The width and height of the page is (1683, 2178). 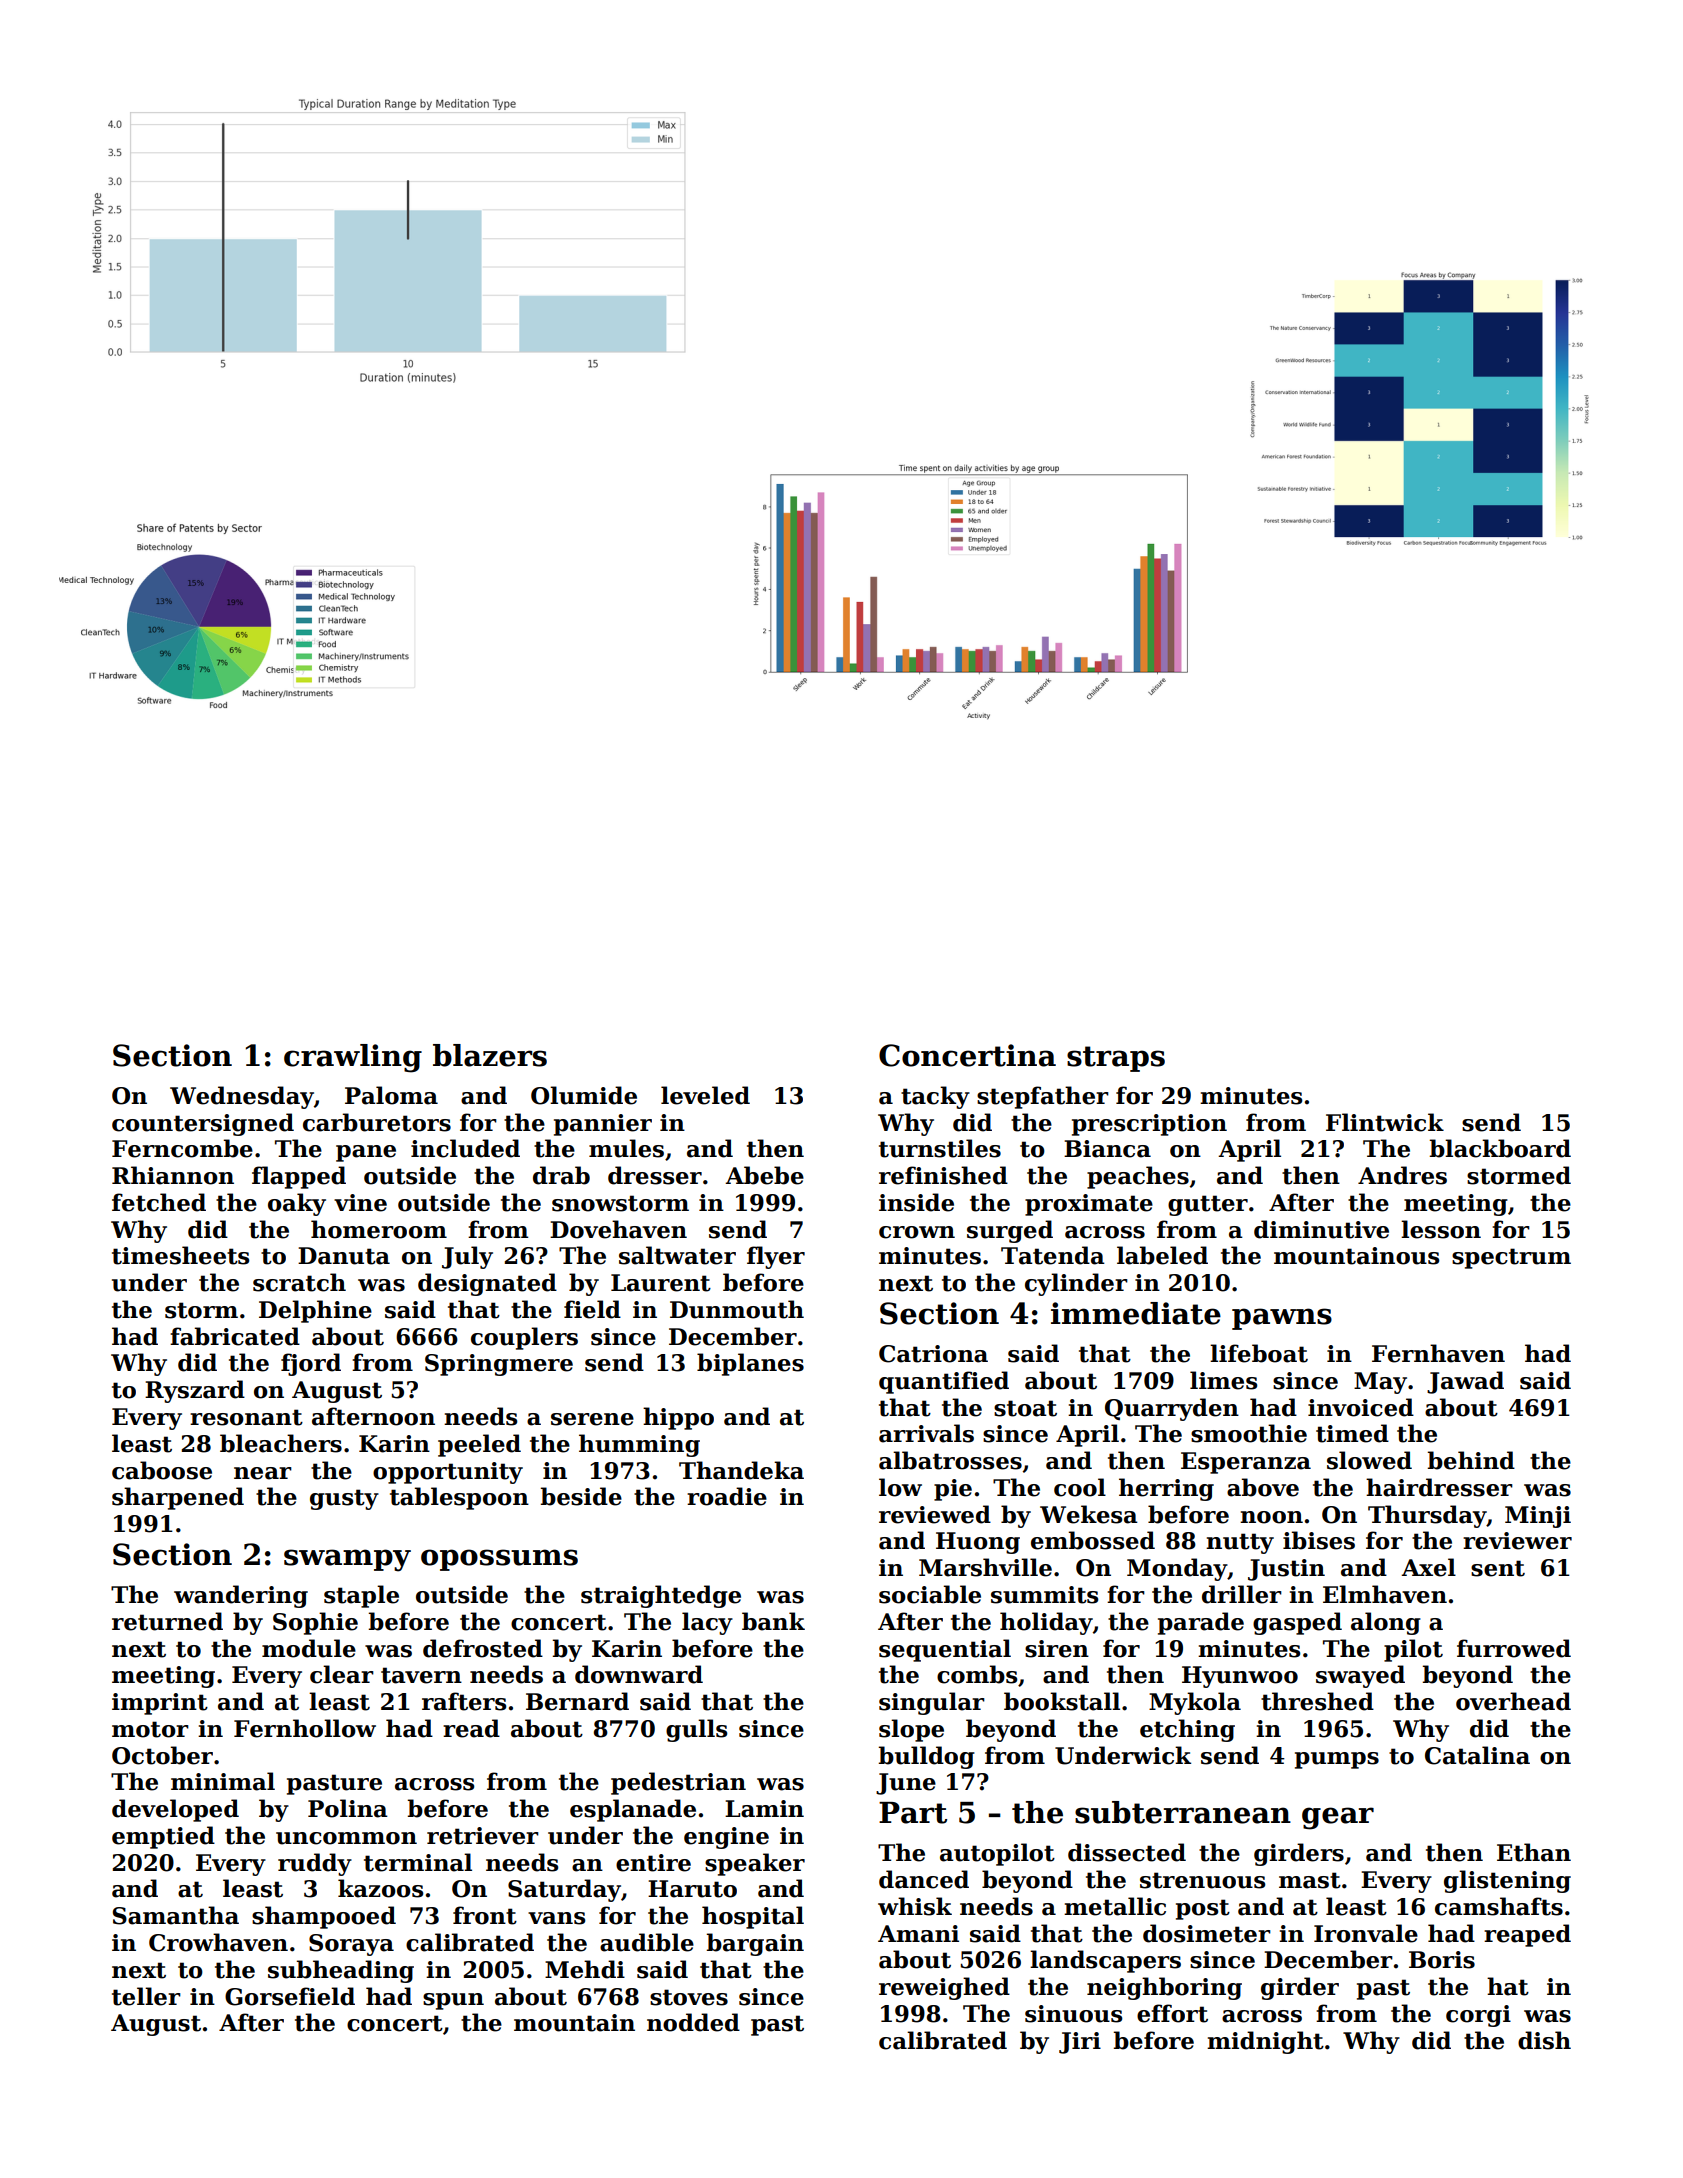 What do you see at coordinates (693, 2022) in the page?
I see `nodded` at bounding box center [693, 2022].
